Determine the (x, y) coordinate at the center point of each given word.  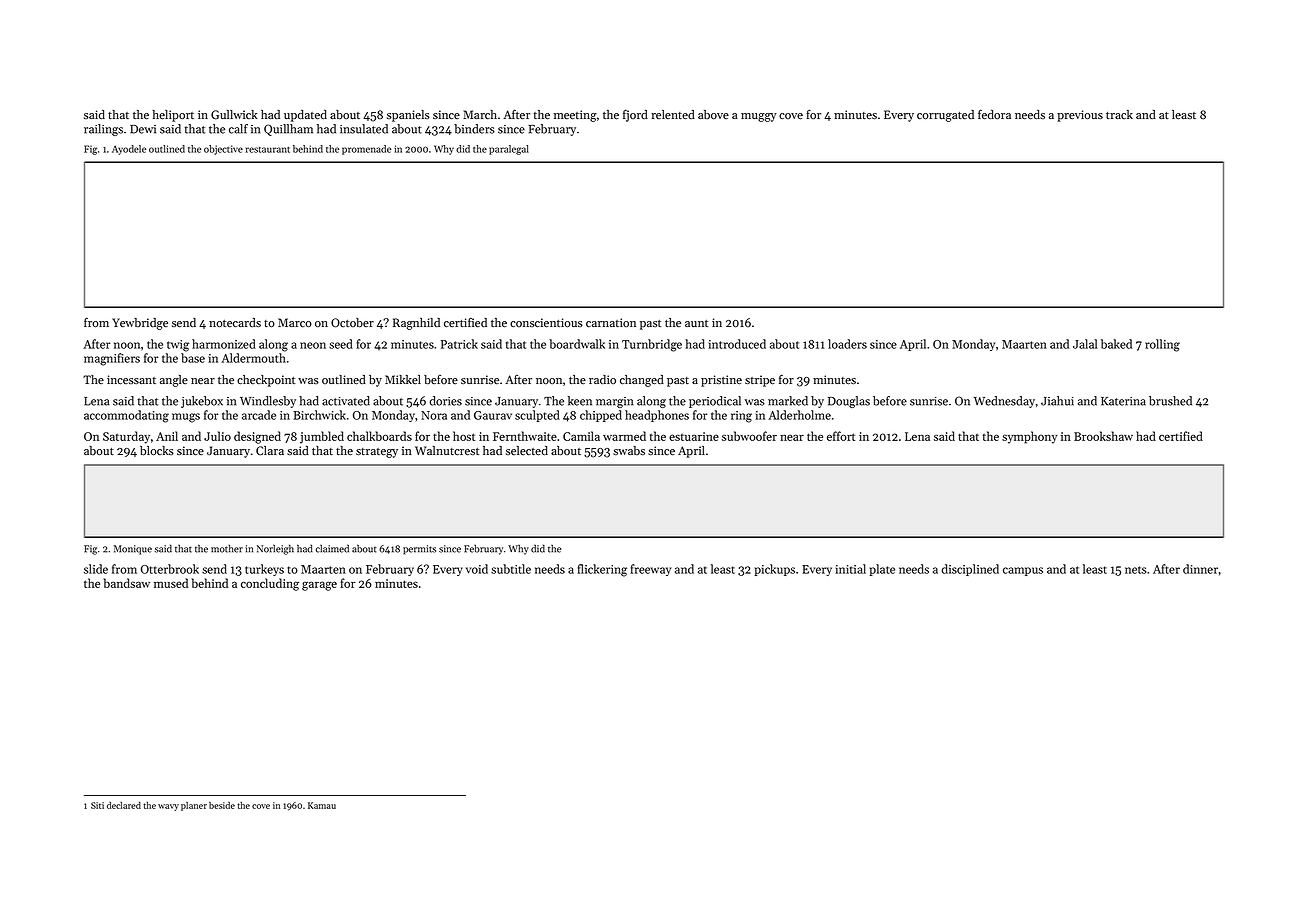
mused (171, 583)
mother (227, 548)
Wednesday (1004, 402)
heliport (173, 116)
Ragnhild (416, 324)
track (1119, 114)
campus (1023, 571)
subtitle (511, 569)
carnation (611, 322)
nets (1135, 570)
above (713, 115)
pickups (775, 570)
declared (124, 805)
